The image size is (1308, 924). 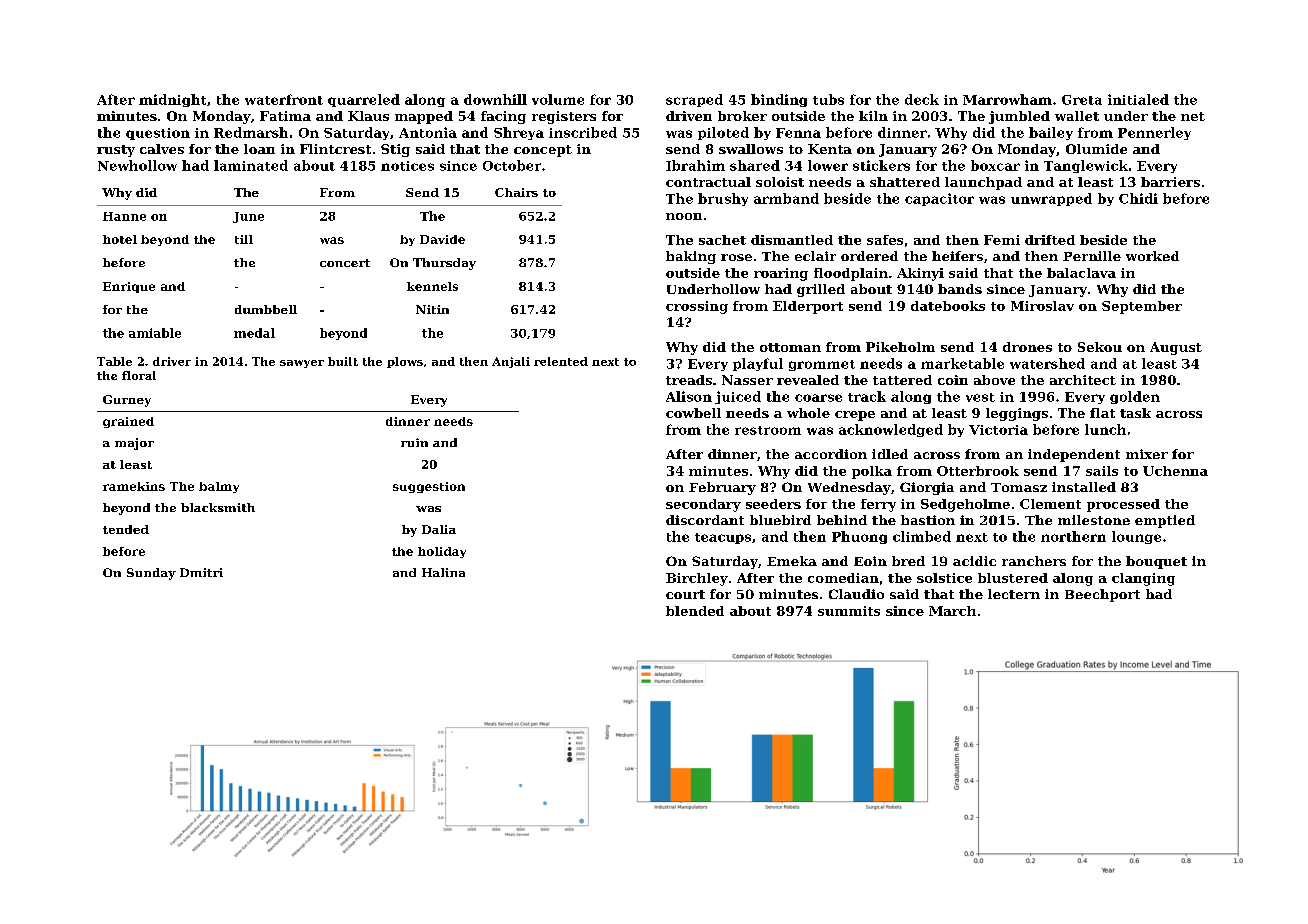 What do you see at coordinates (1027, 347) in the image?
I see `drones` at bounding box center [1027, 347].
